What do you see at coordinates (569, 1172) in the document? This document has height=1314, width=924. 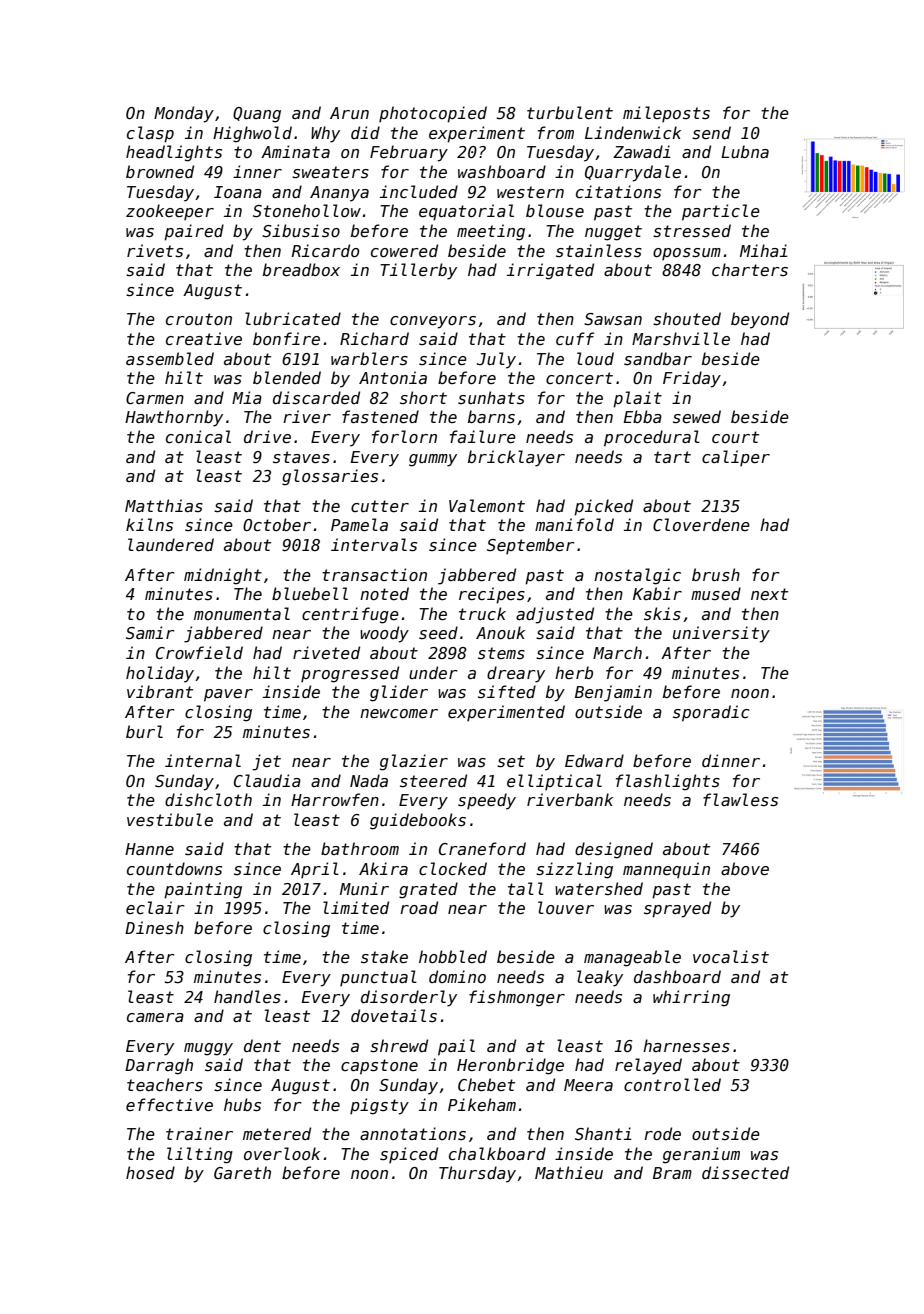 I see `Mathieu` at bounding box center [569, 1172].
